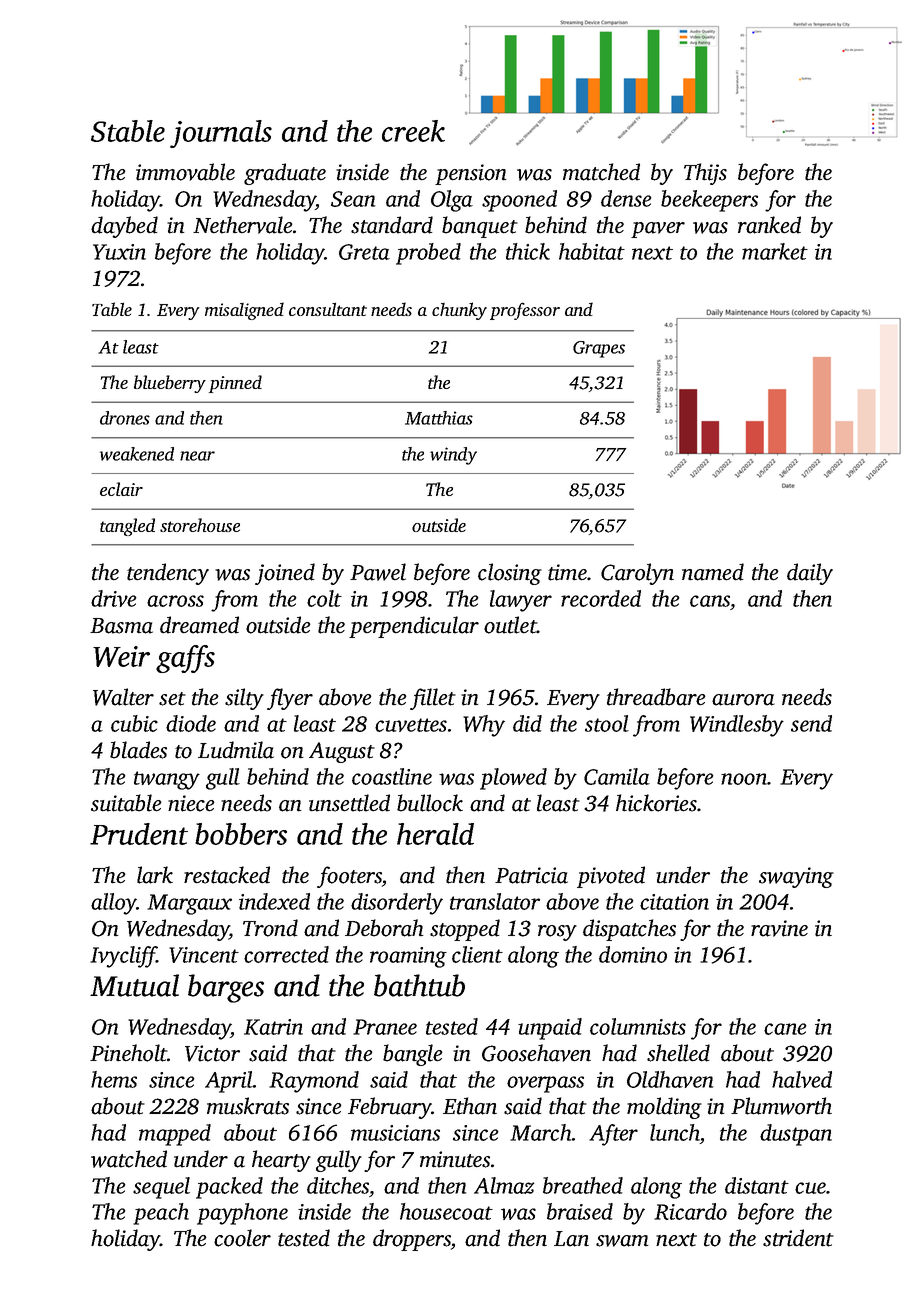  Describe the element at coordinates (191, 723) in the screenshot. I see `diode` at that location.
